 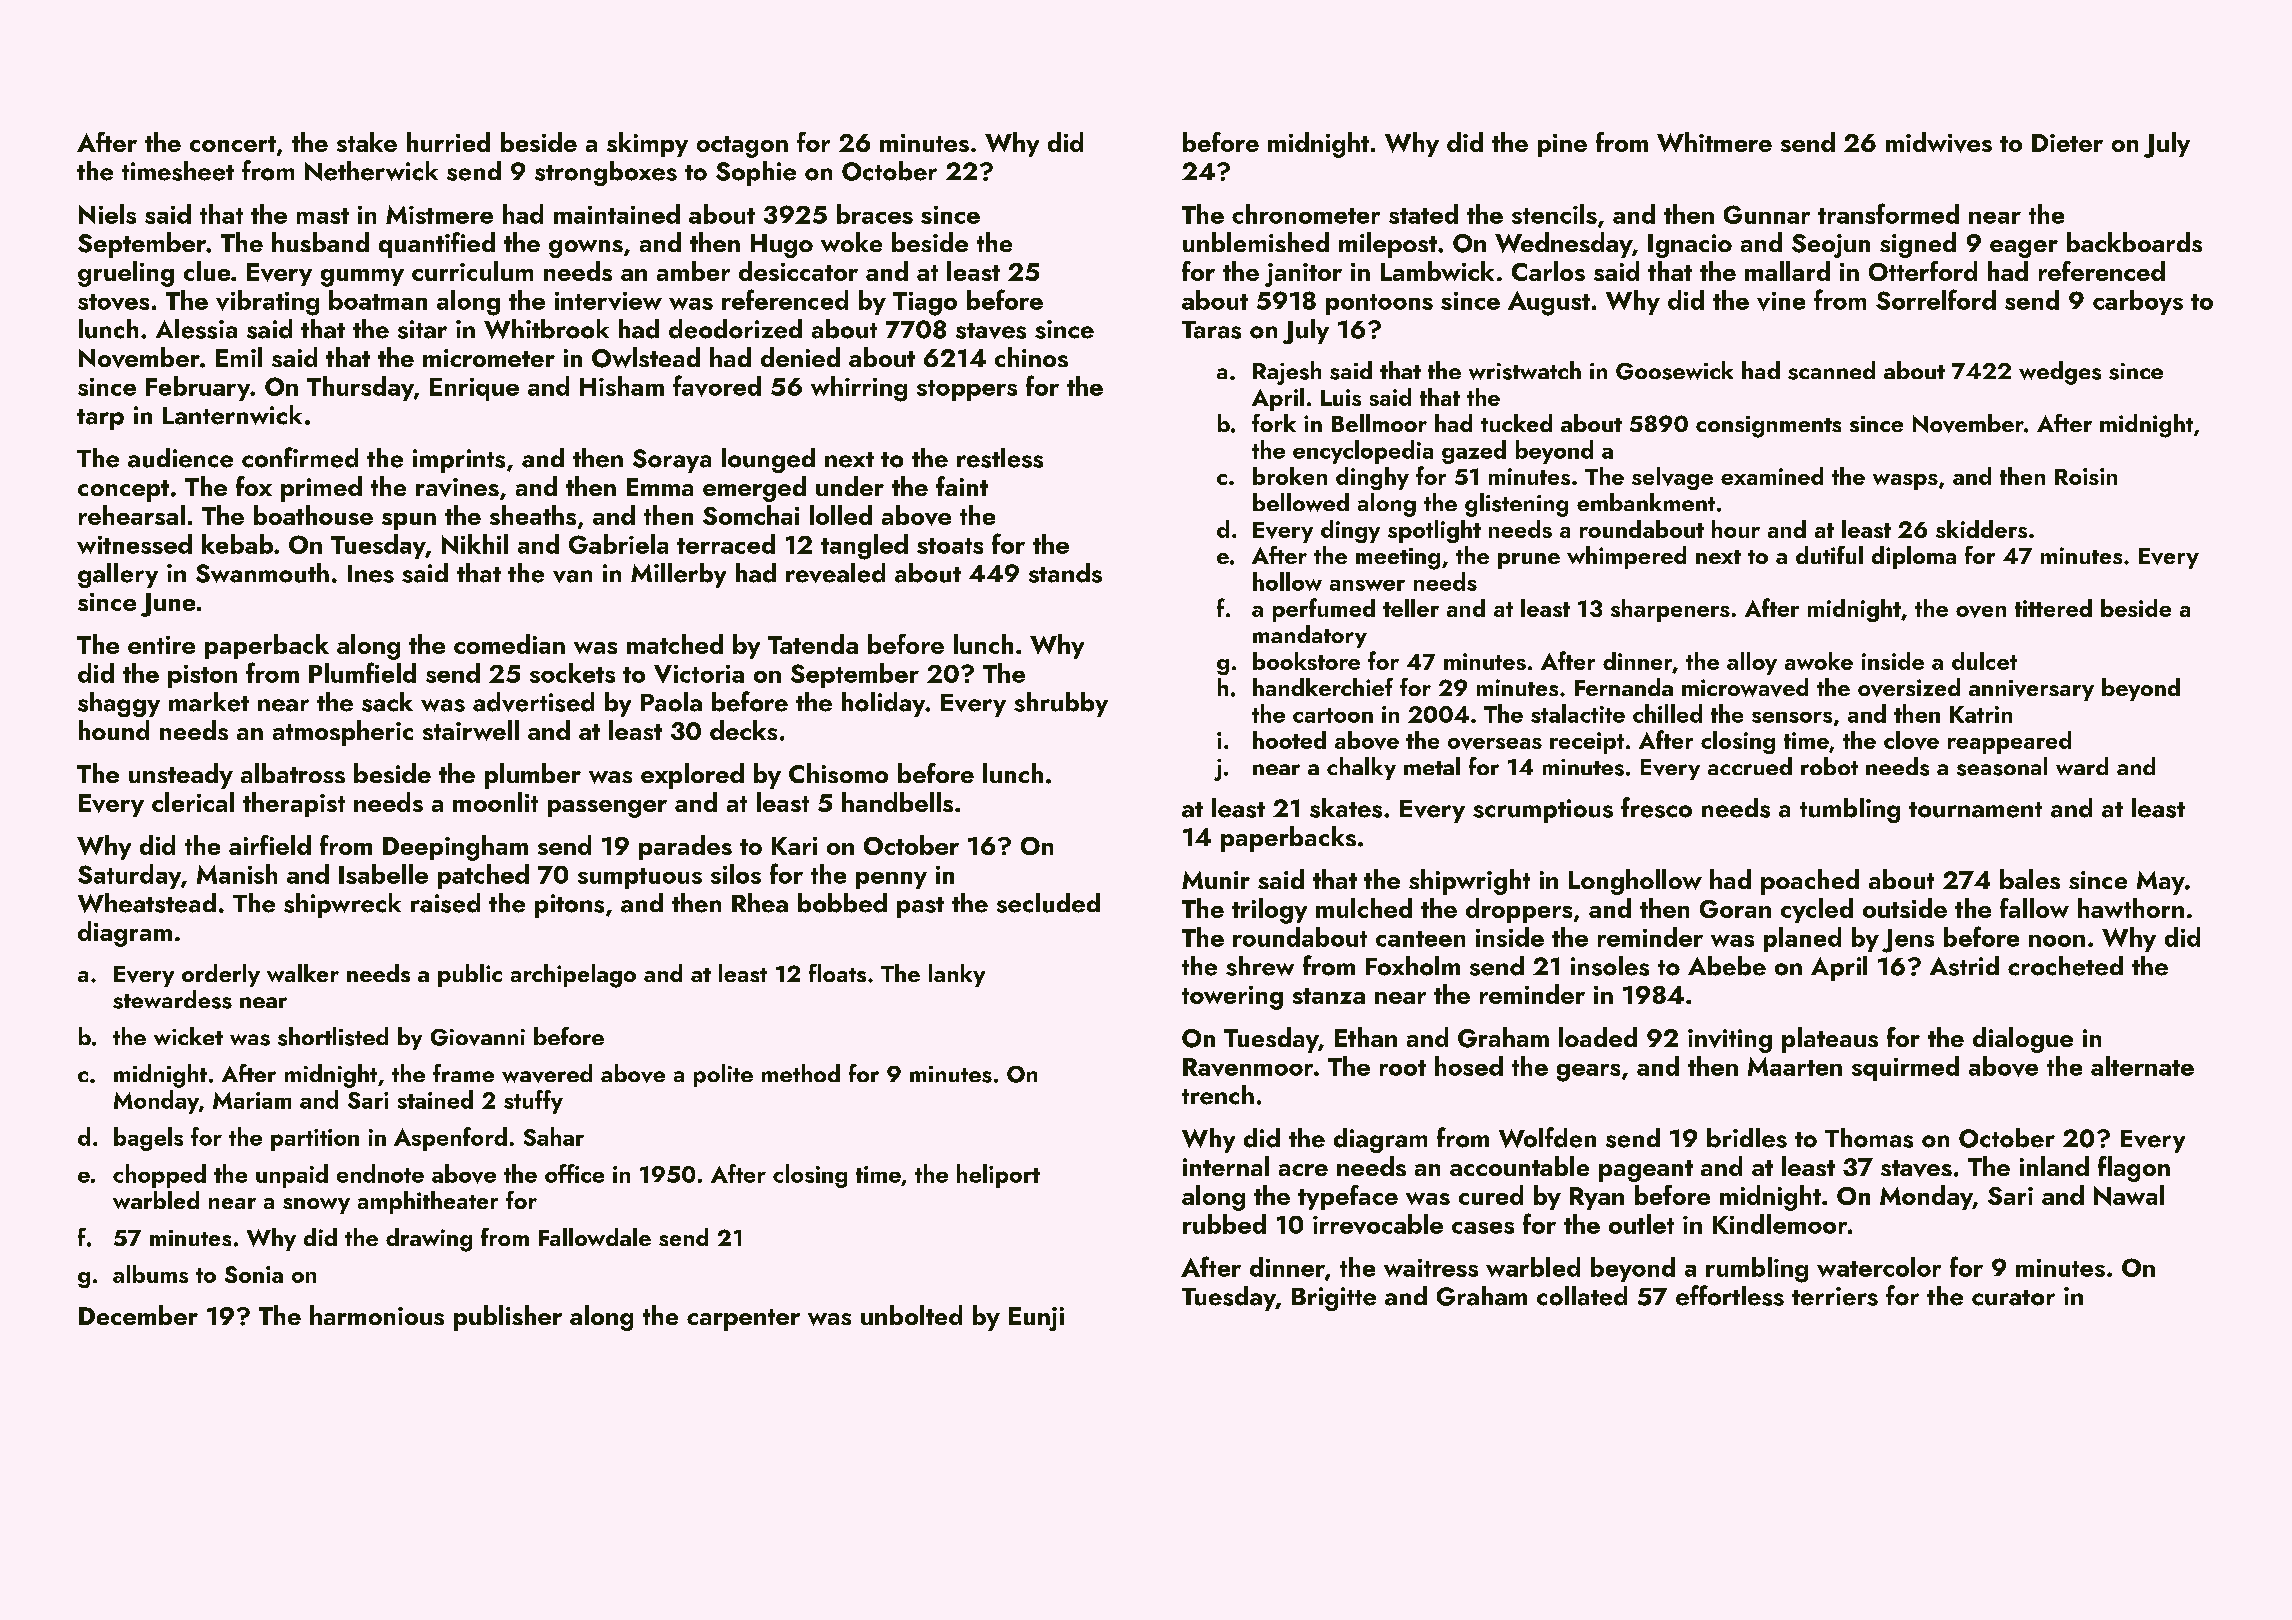 What do you see at coordinates (1290, 476) in the image?
I see `broken` at bounding box center [1290, 476].
